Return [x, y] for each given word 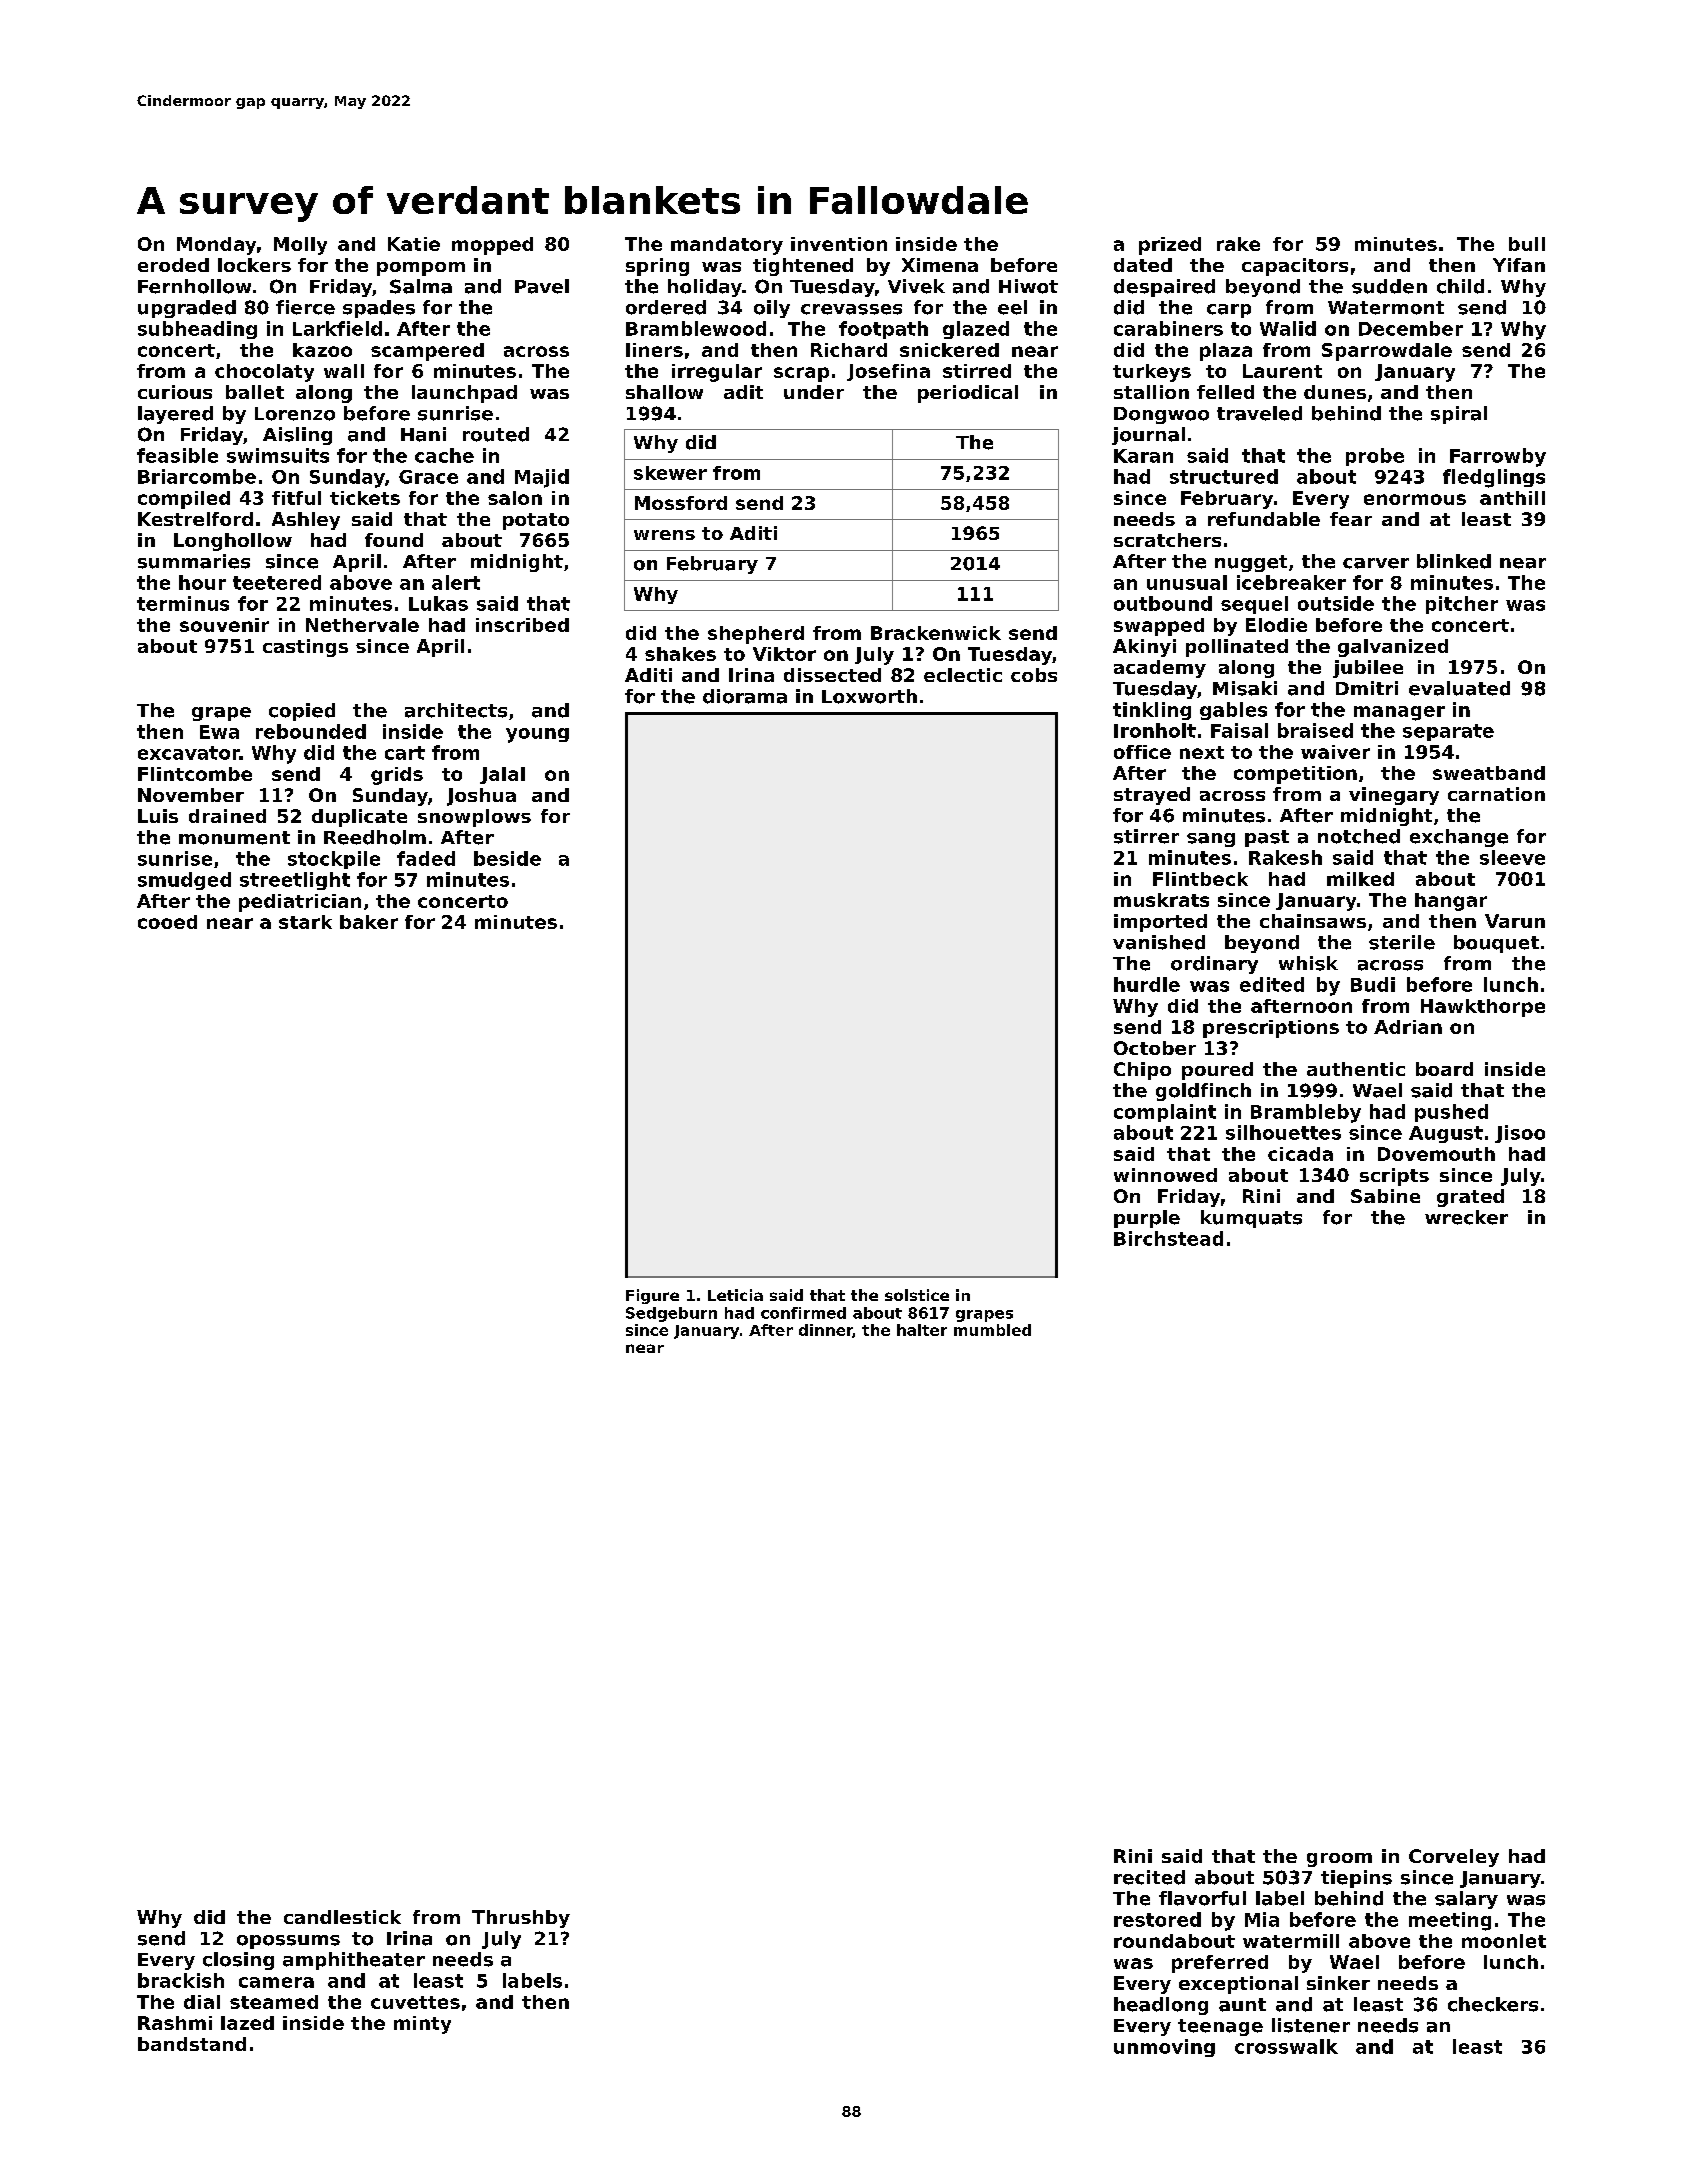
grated [1470, 1198]
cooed [167, 922]
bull [1527, 244]
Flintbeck [1200, 879]
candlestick [342, 1917]
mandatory [727, 246]
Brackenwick [936, 633]
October [1155, 1048]
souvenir [224, 625]
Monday [216, 246]
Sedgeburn [671, 1314]
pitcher [1462, 605]
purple [1147, 1219]
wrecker [1466, 1217]
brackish [181, 1980]
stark [305, 922]
